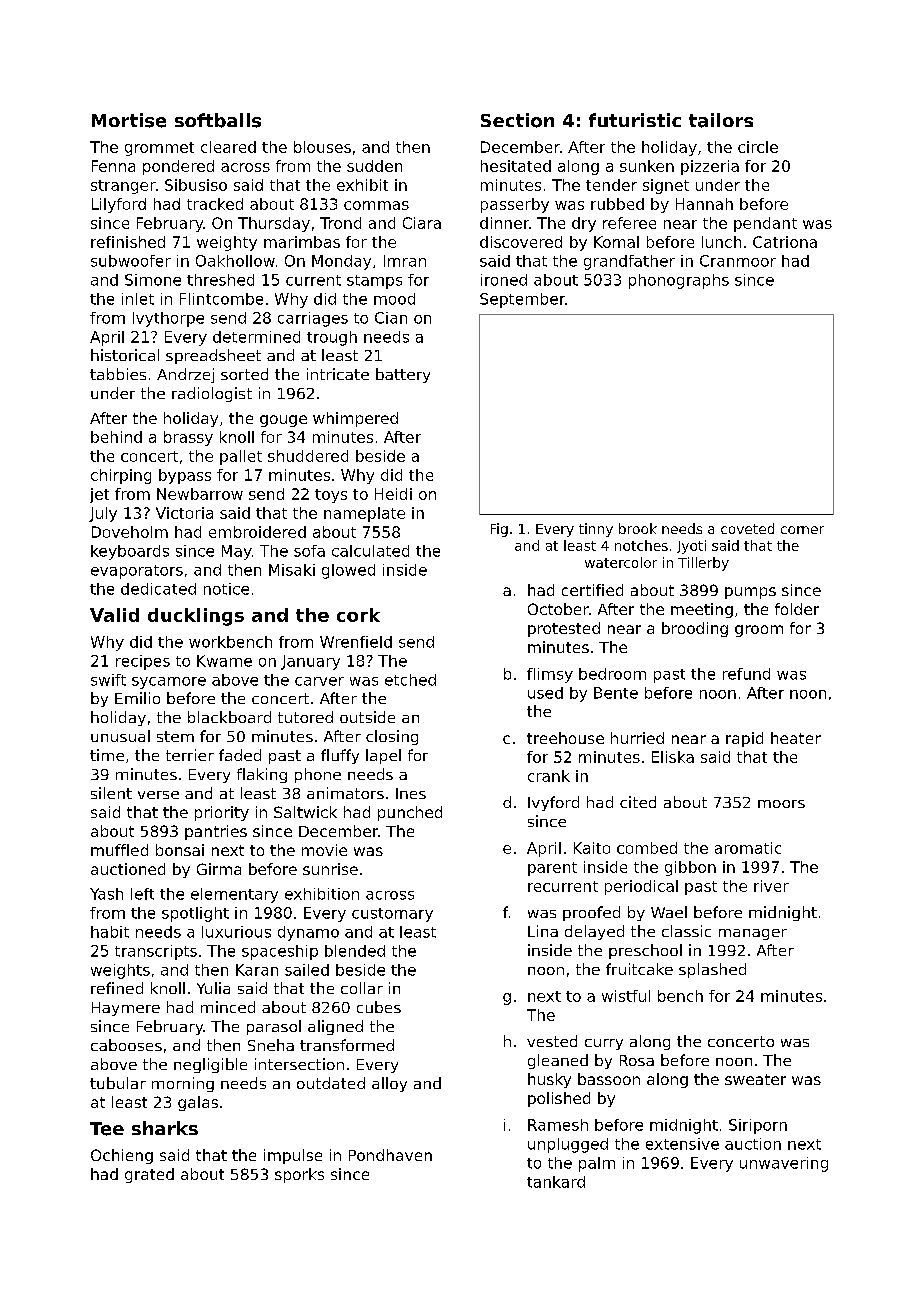  Describe the element at coordinates (257, 532) in the image. I see `embroidered` at that location.
